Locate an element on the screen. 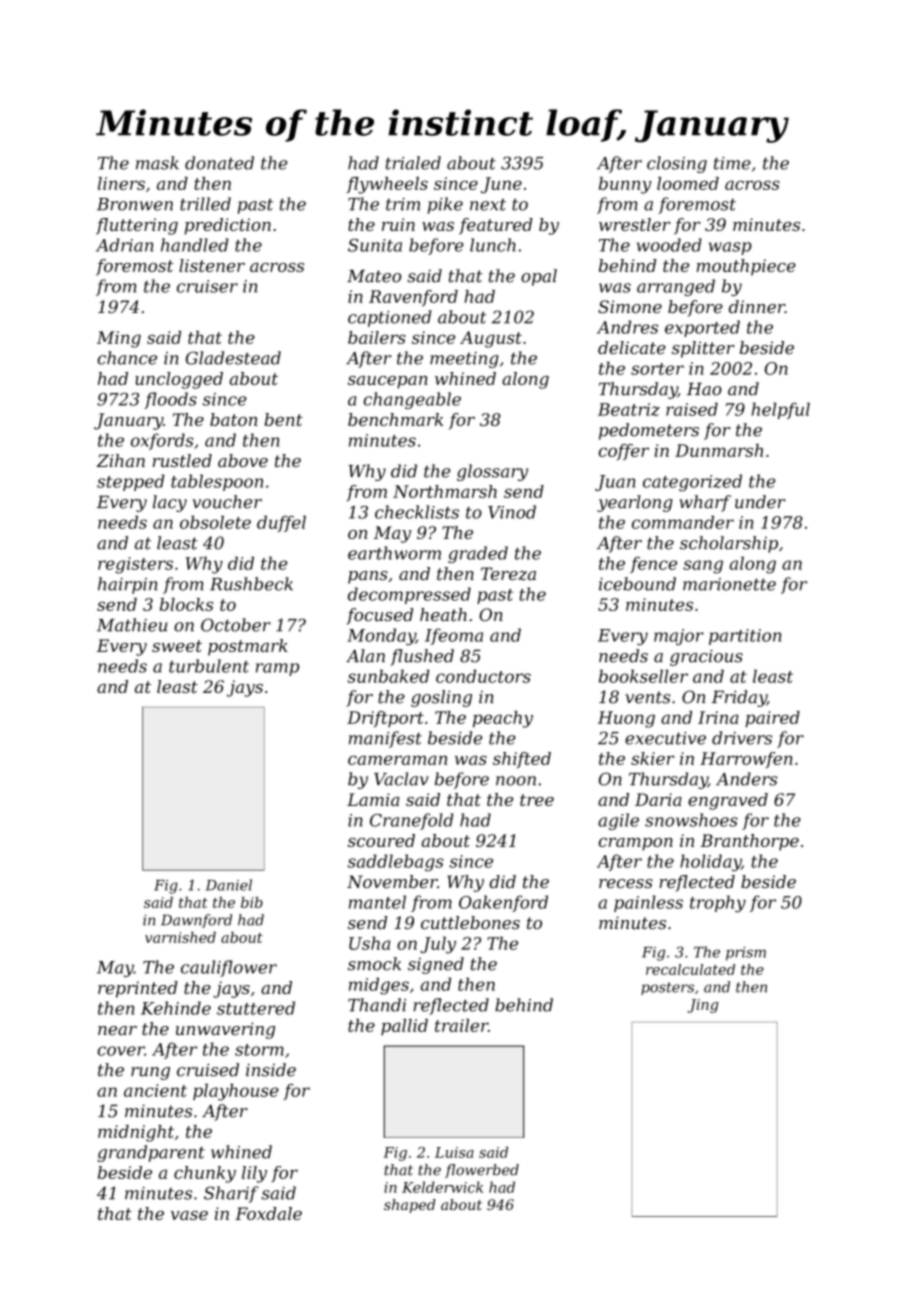 This screenshot has height=1316, width=908. Ravenford is located at coordinates (413, 298).
